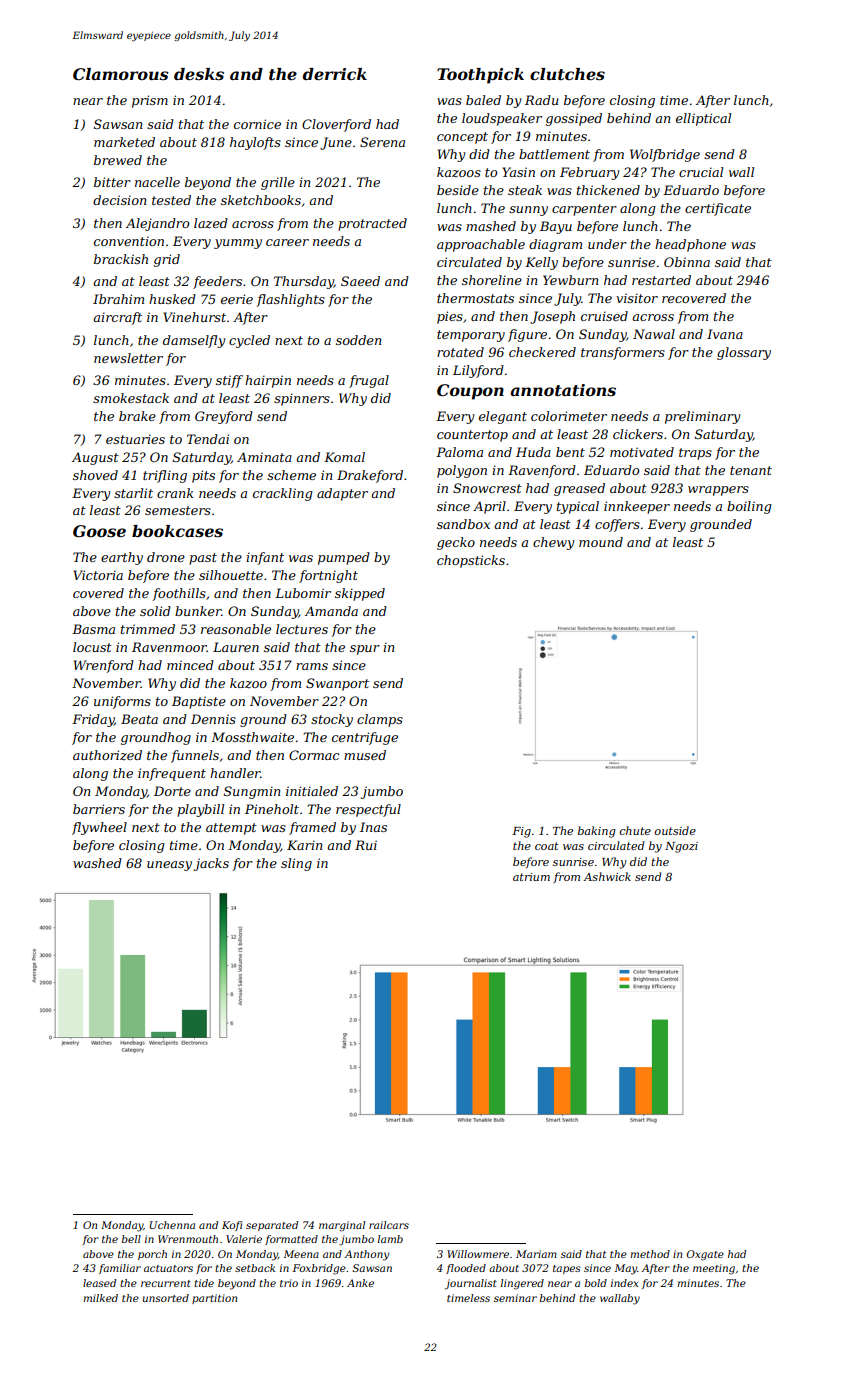  I want to click on initialed, so click(312, 791).
